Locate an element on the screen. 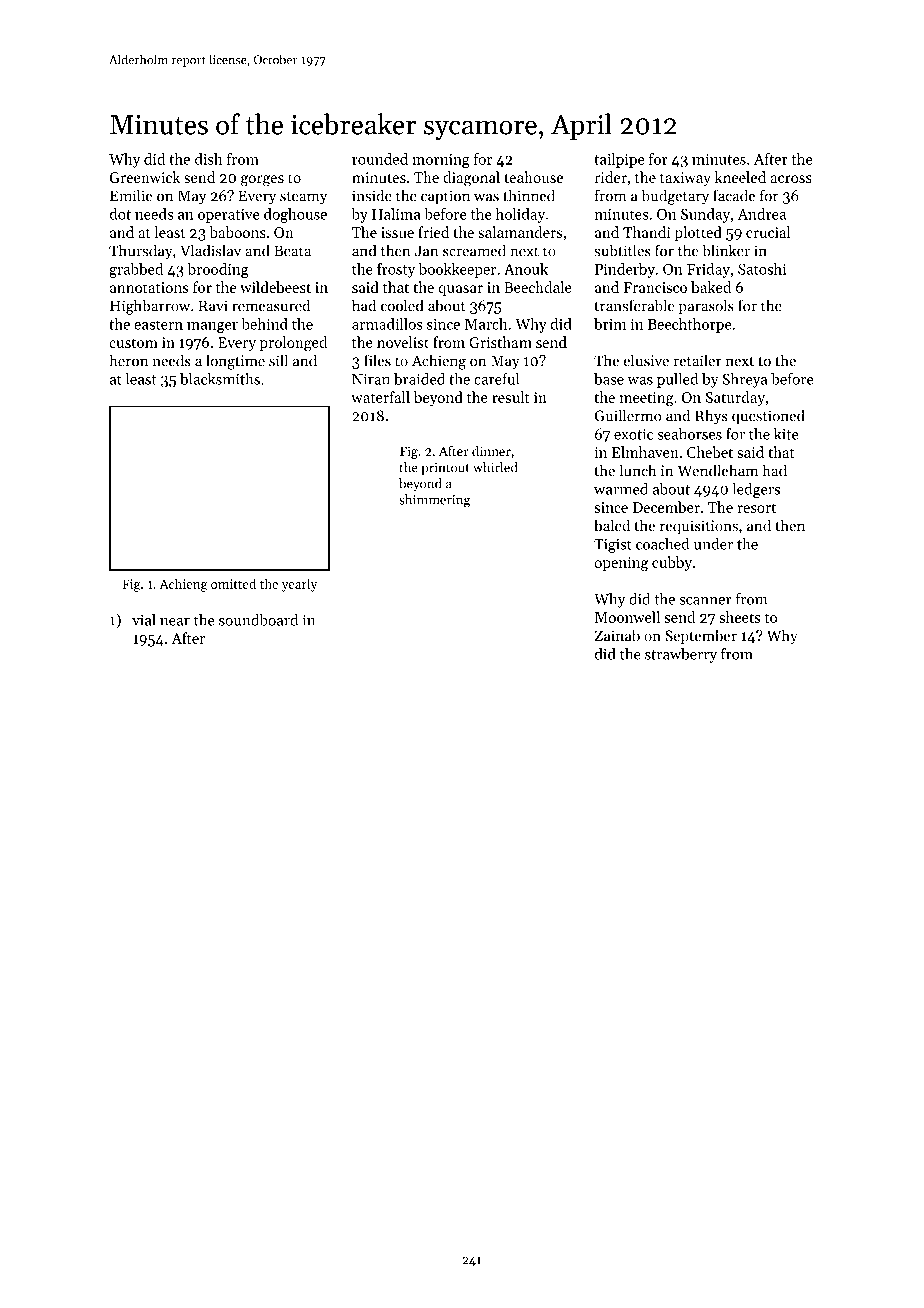  soundboard is located at coordinates (258, 620).
